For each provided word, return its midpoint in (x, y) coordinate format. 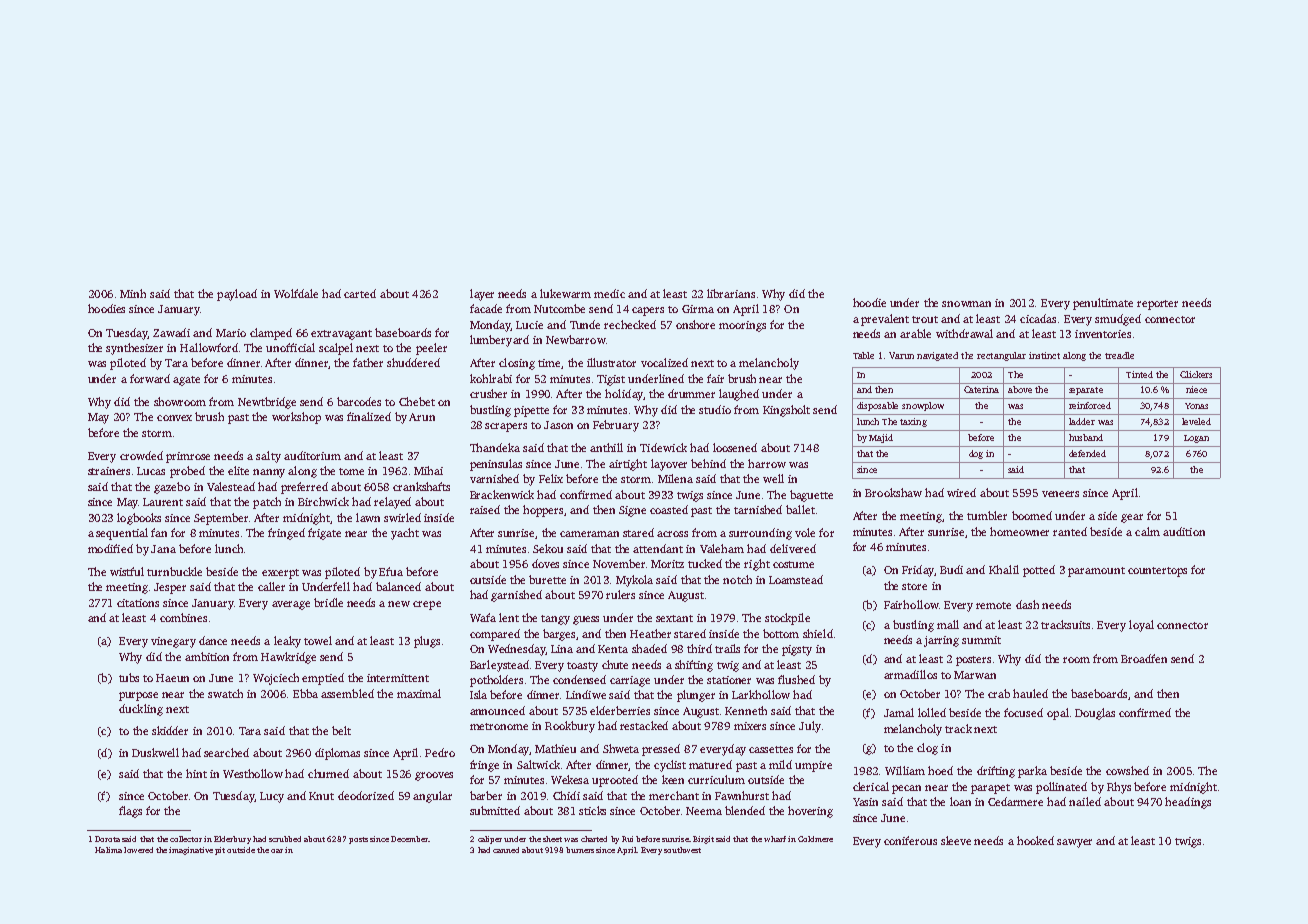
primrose (188, 457)
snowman (966, 304)
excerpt (280, 574)
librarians (731, 293)
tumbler (987, 515)
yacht (405, 534)
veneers (1060, 494)
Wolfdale (296, 293)
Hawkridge (288, 658)
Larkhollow (761, 694)
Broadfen (1144, 658)
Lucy (272, 797)
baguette (811, 496)
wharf (775, 839)
